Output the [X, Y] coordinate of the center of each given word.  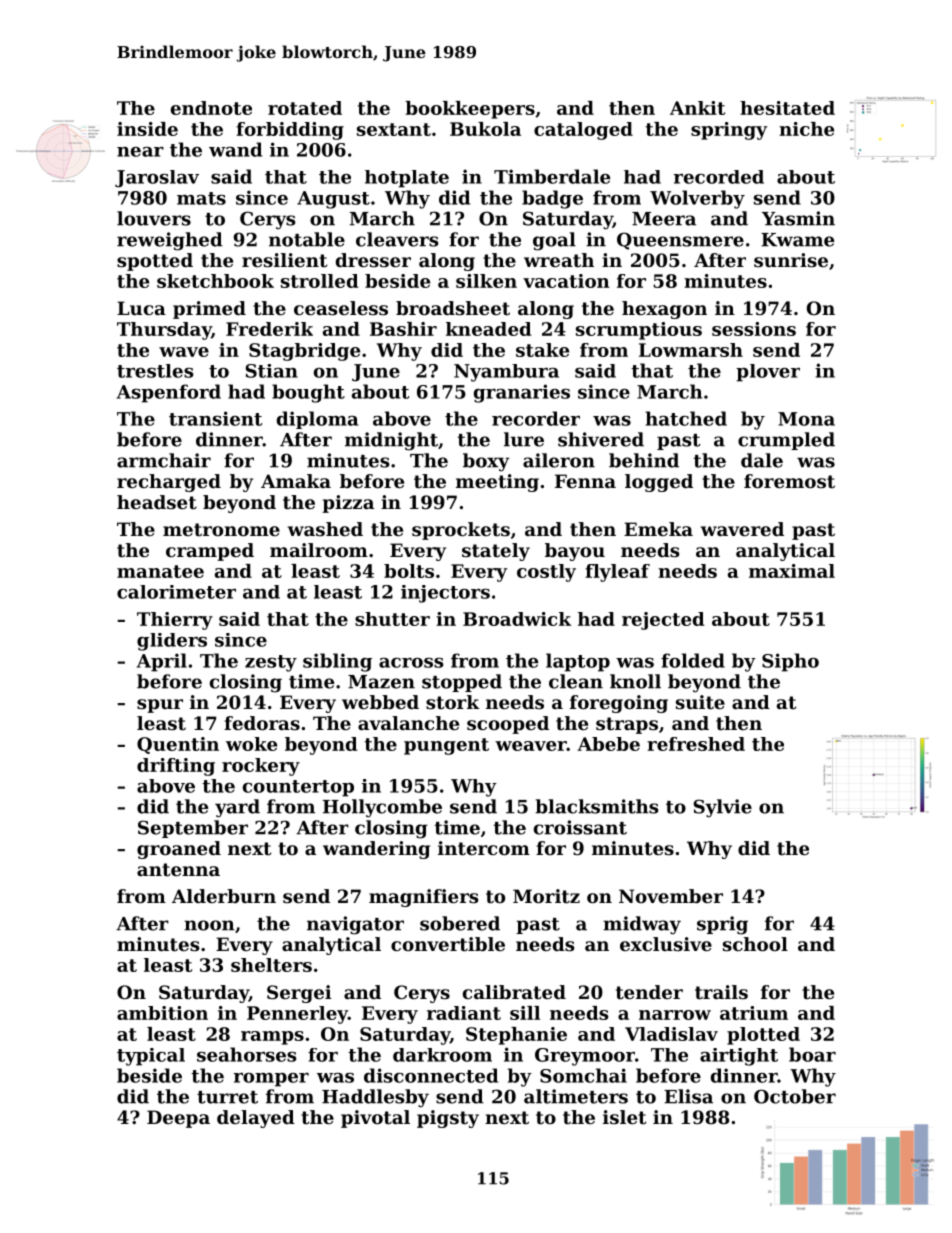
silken [486, 281]
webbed [380, 702]
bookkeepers [470, 110]
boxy [486, 462]
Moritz [546, 896]
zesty [271, 663]
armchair [164, 460]
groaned [179, 850]
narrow [675, 1015]
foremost [789, 481]
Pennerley [297, 1015]
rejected [663, 621]
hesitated [787, 108]
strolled [320, 281]
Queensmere [680, 241]
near [140, 152]
